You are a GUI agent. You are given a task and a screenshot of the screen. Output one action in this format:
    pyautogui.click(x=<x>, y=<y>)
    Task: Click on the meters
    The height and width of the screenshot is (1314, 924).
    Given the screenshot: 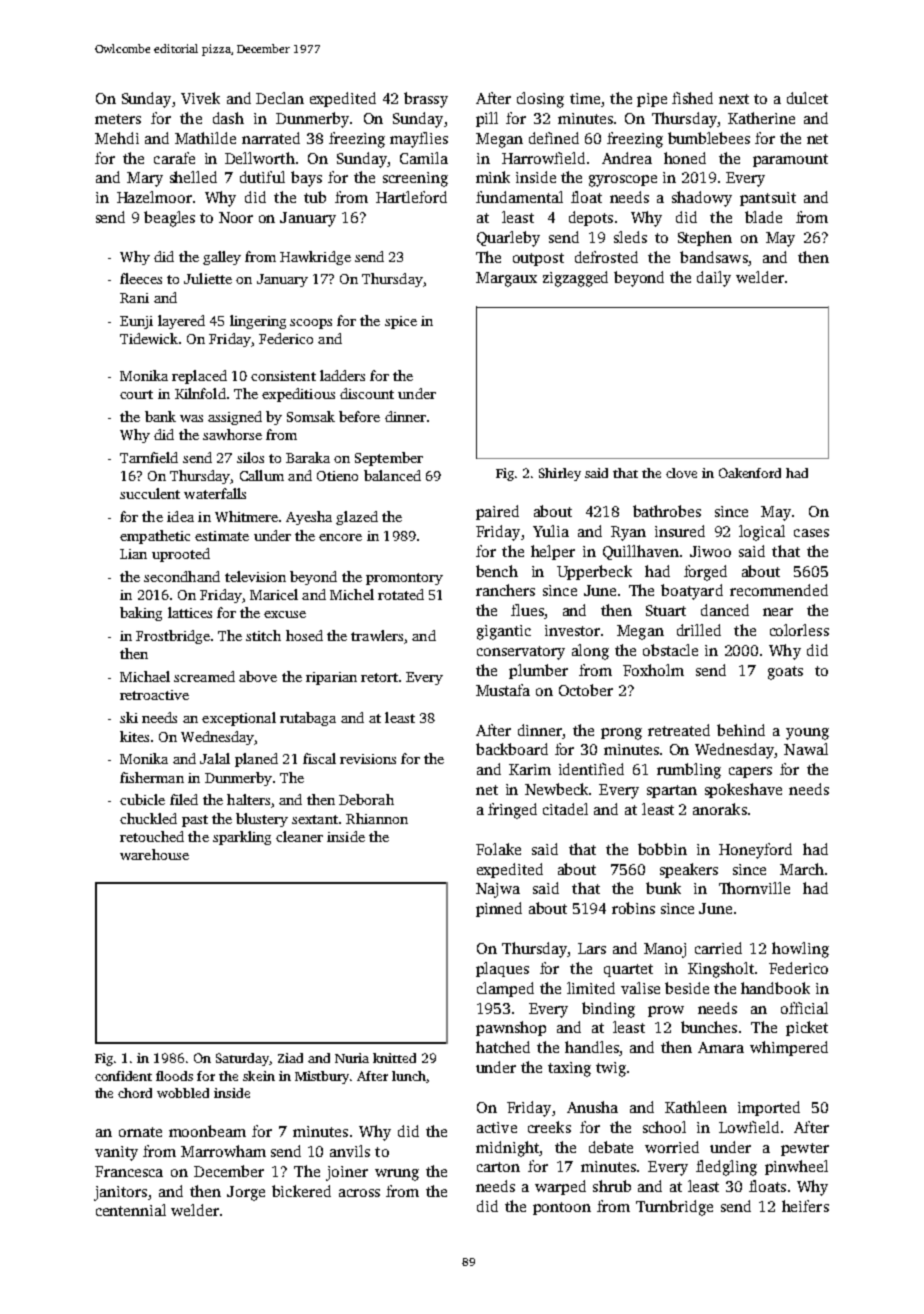 What is the action you would take?
    pyautogui.click(x=118, y=119)
